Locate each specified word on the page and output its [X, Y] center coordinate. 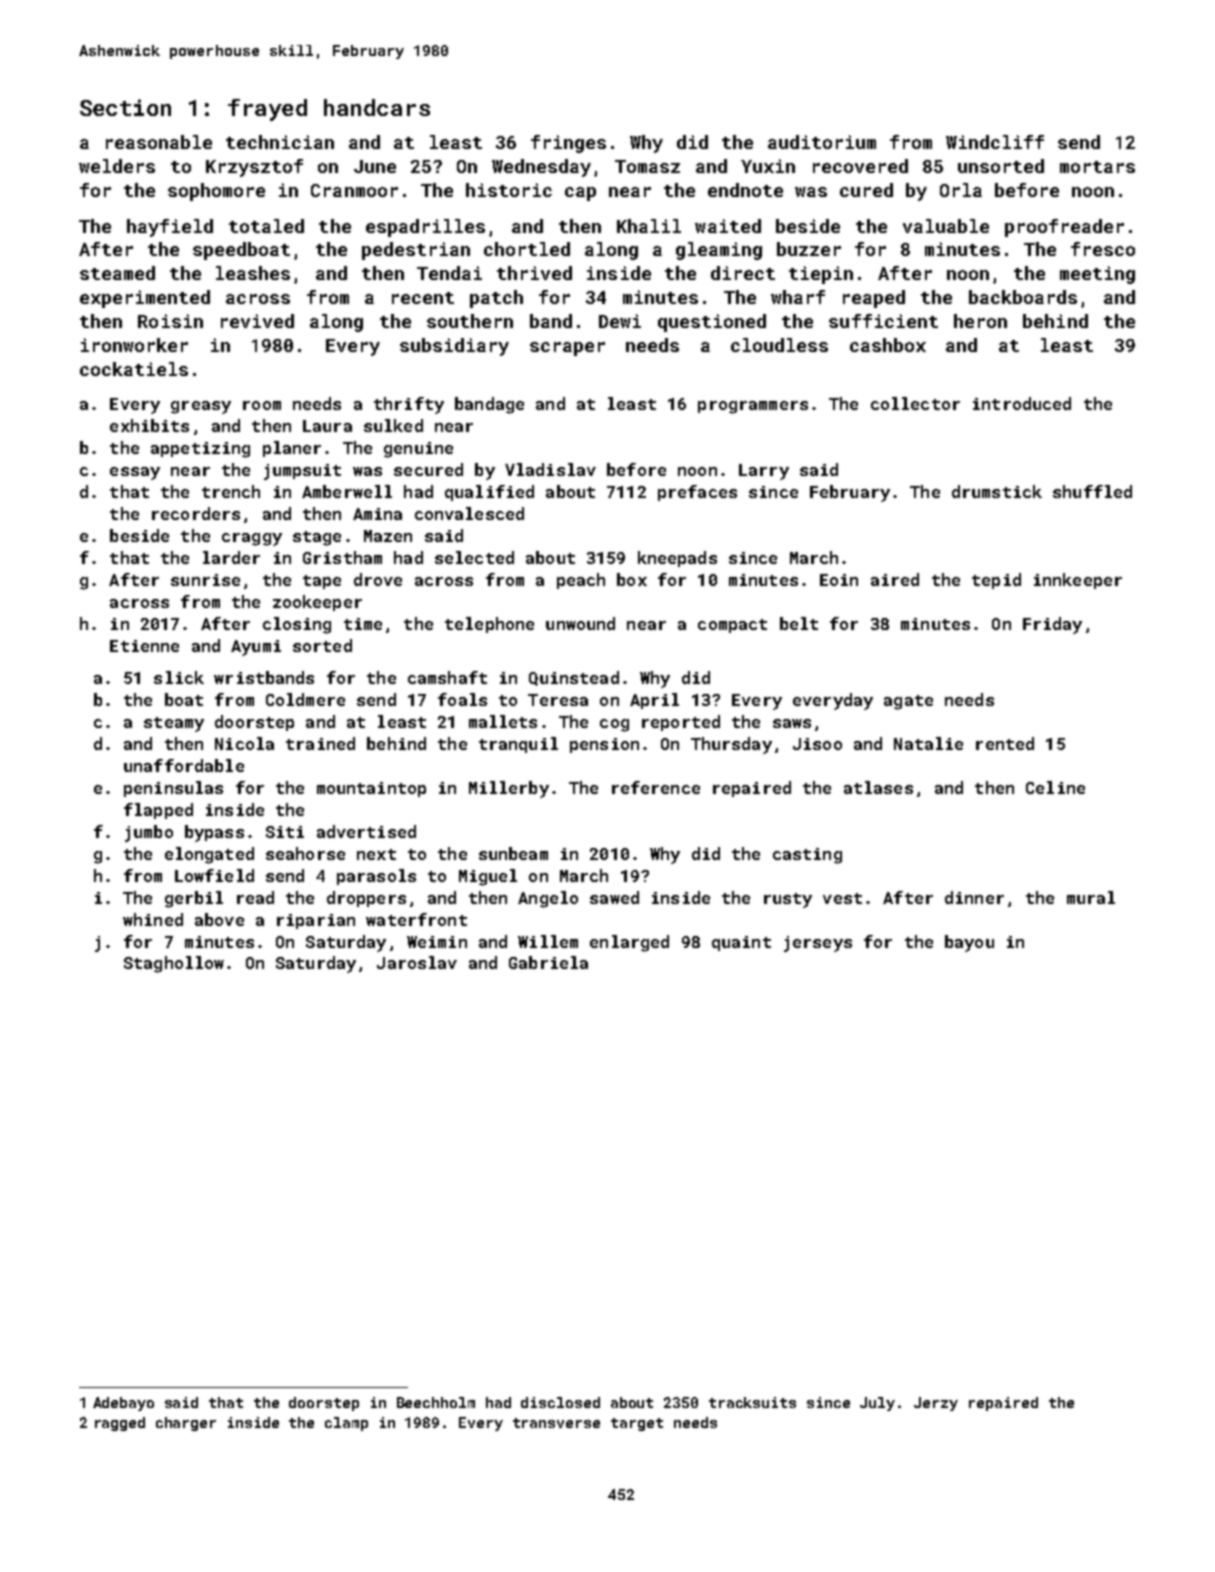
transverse [556, 1423]
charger [186, 1424]
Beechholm [436, 1402]
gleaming [719, 251]
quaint [741, 943]
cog [614, 725]
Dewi [620, 321]
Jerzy [936, 1404]
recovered [860, 166]
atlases [878, 787]
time [363, 624]
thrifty [409, 405]
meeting [1097, 275]
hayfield [170, 228]
